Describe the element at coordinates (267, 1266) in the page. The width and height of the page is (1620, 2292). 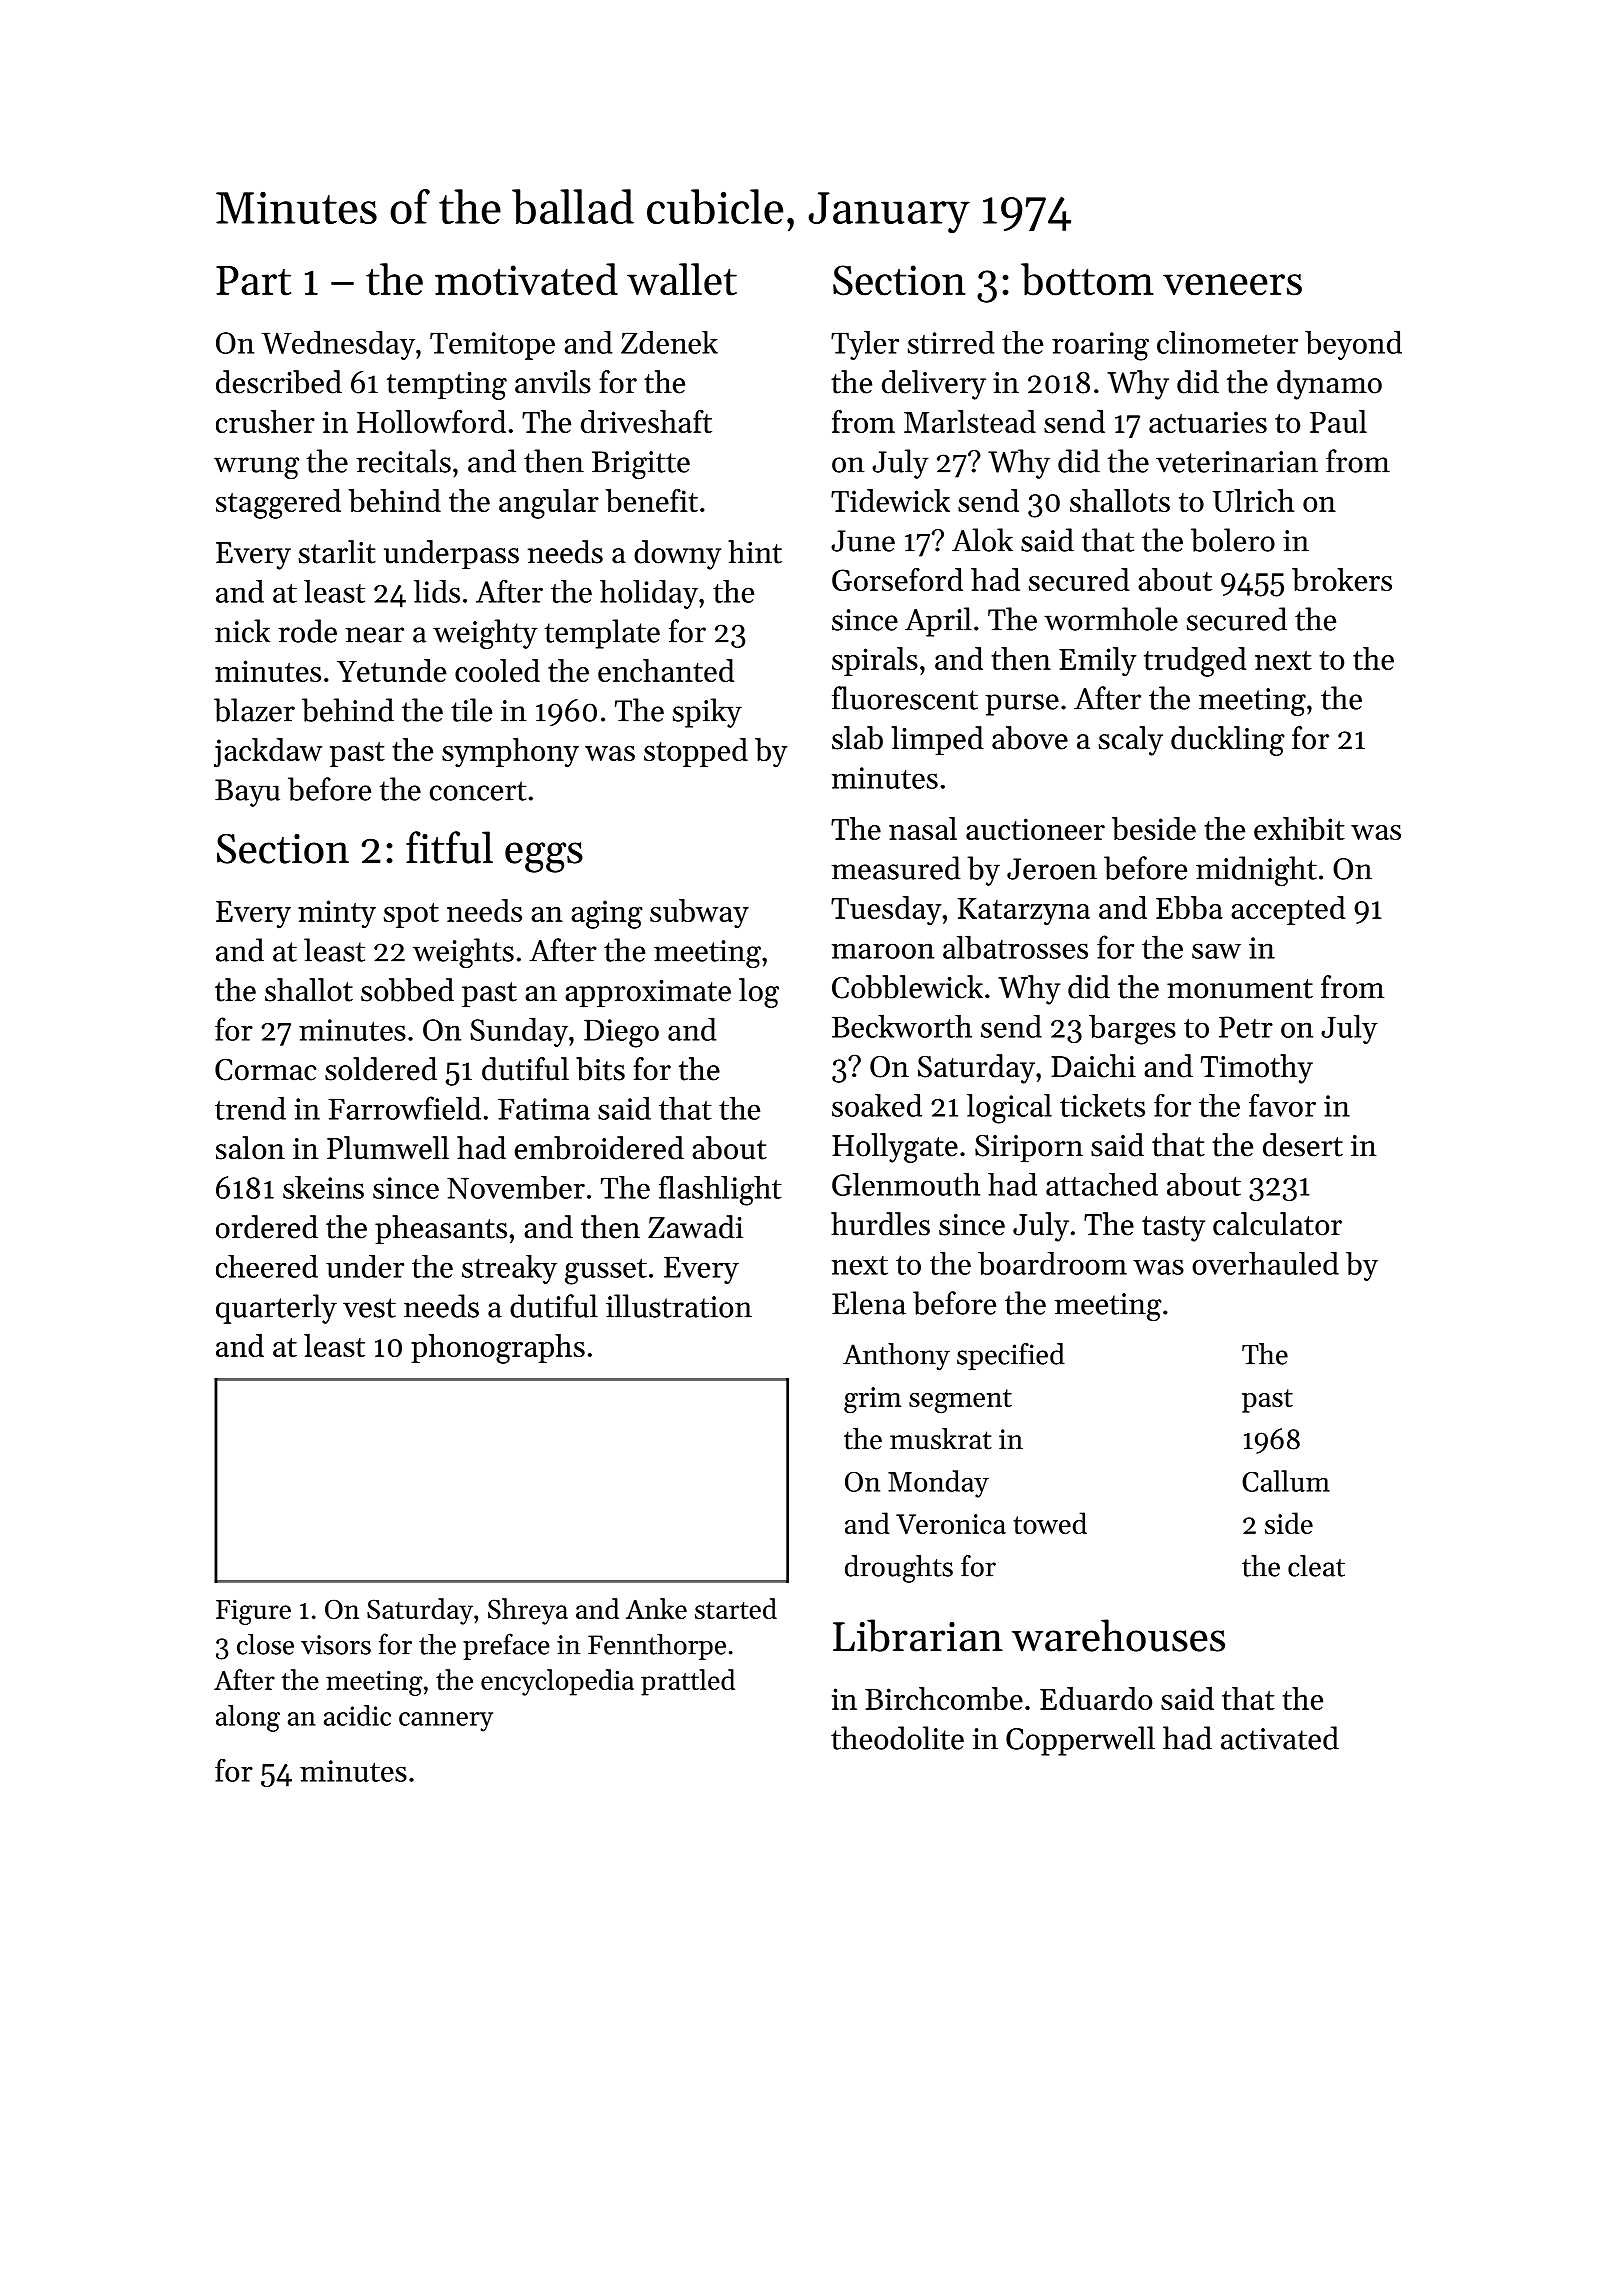
I see `cheered` at that location.
